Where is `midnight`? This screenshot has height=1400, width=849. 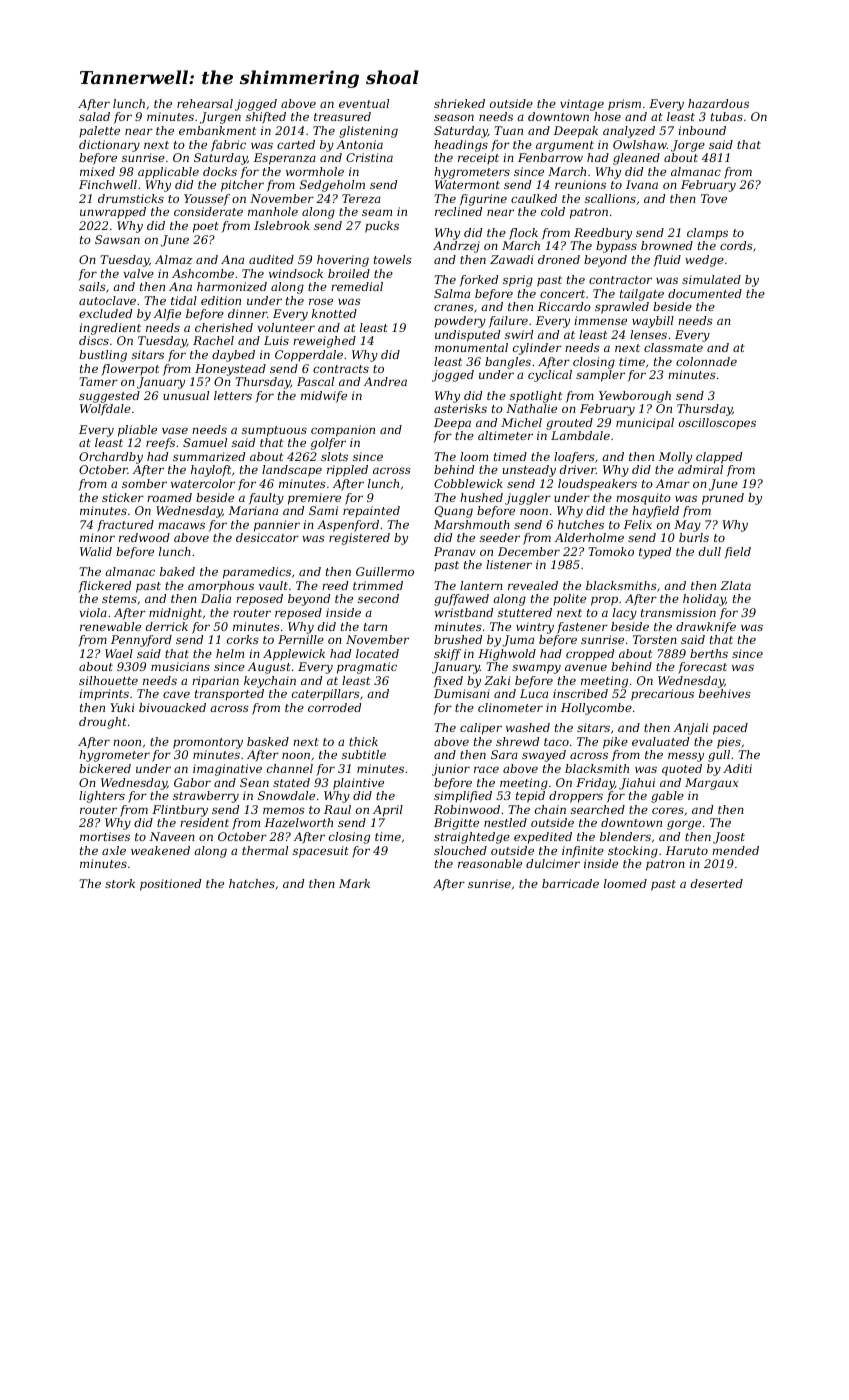 midnight is located at coordinates (175, 614).
